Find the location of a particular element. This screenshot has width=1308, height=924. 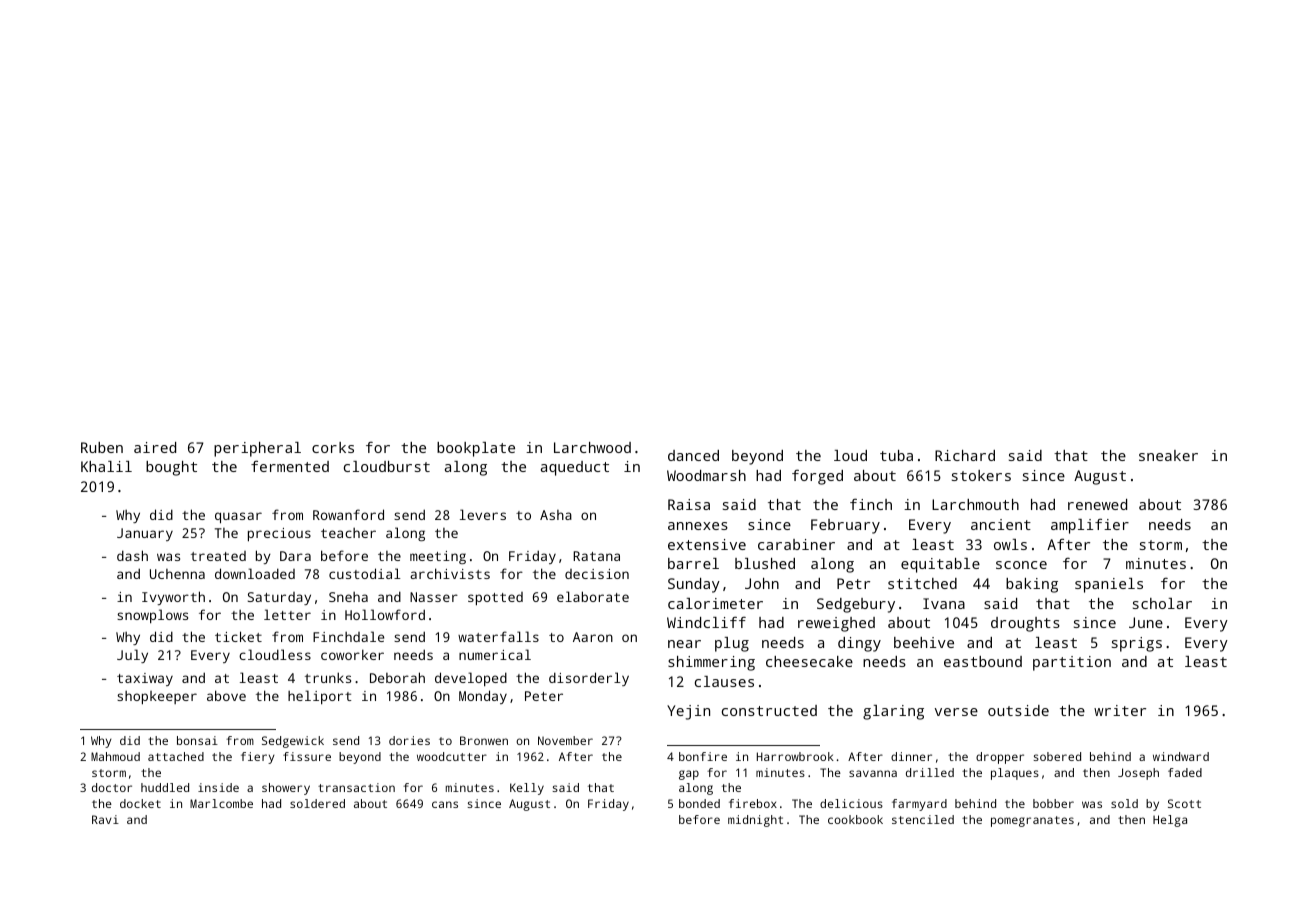

owls is located at coordinates (1010, 544).
